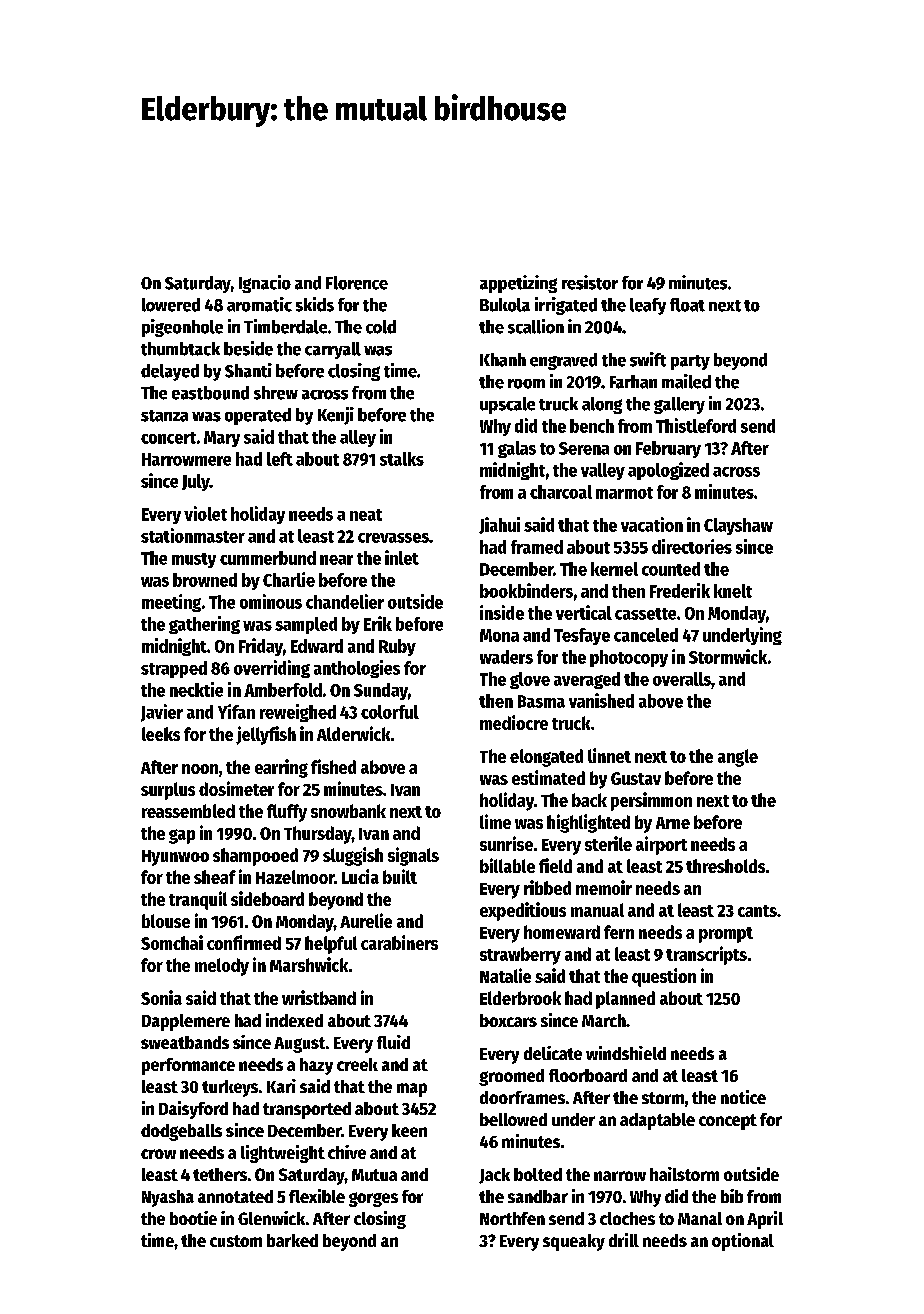  What do you see at coordinates (399, 942) in the screenshot?
I see `carabiners` at bounding box center [399, 942].
